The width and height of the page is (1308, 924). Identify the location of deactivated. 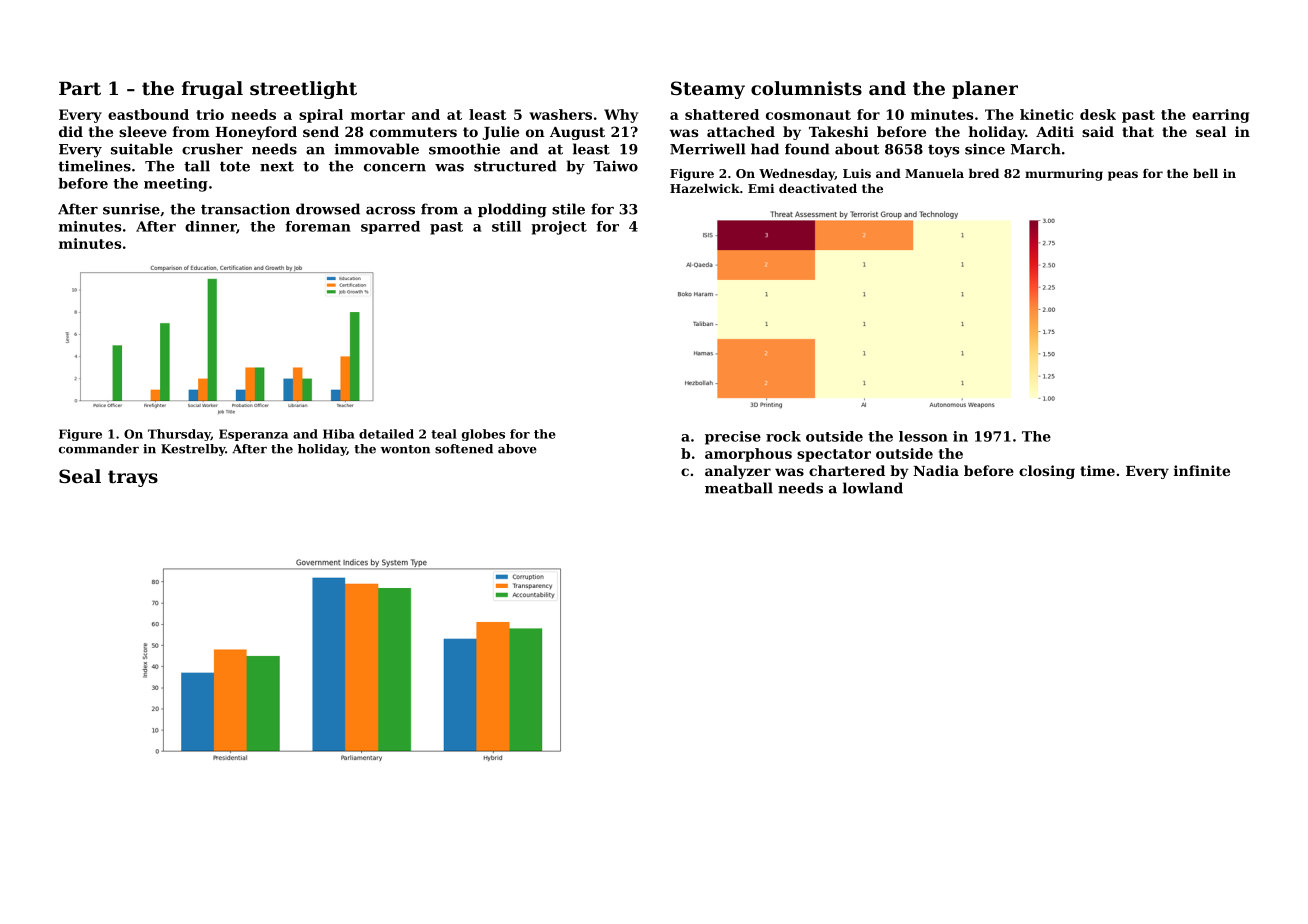
(818, 188).
